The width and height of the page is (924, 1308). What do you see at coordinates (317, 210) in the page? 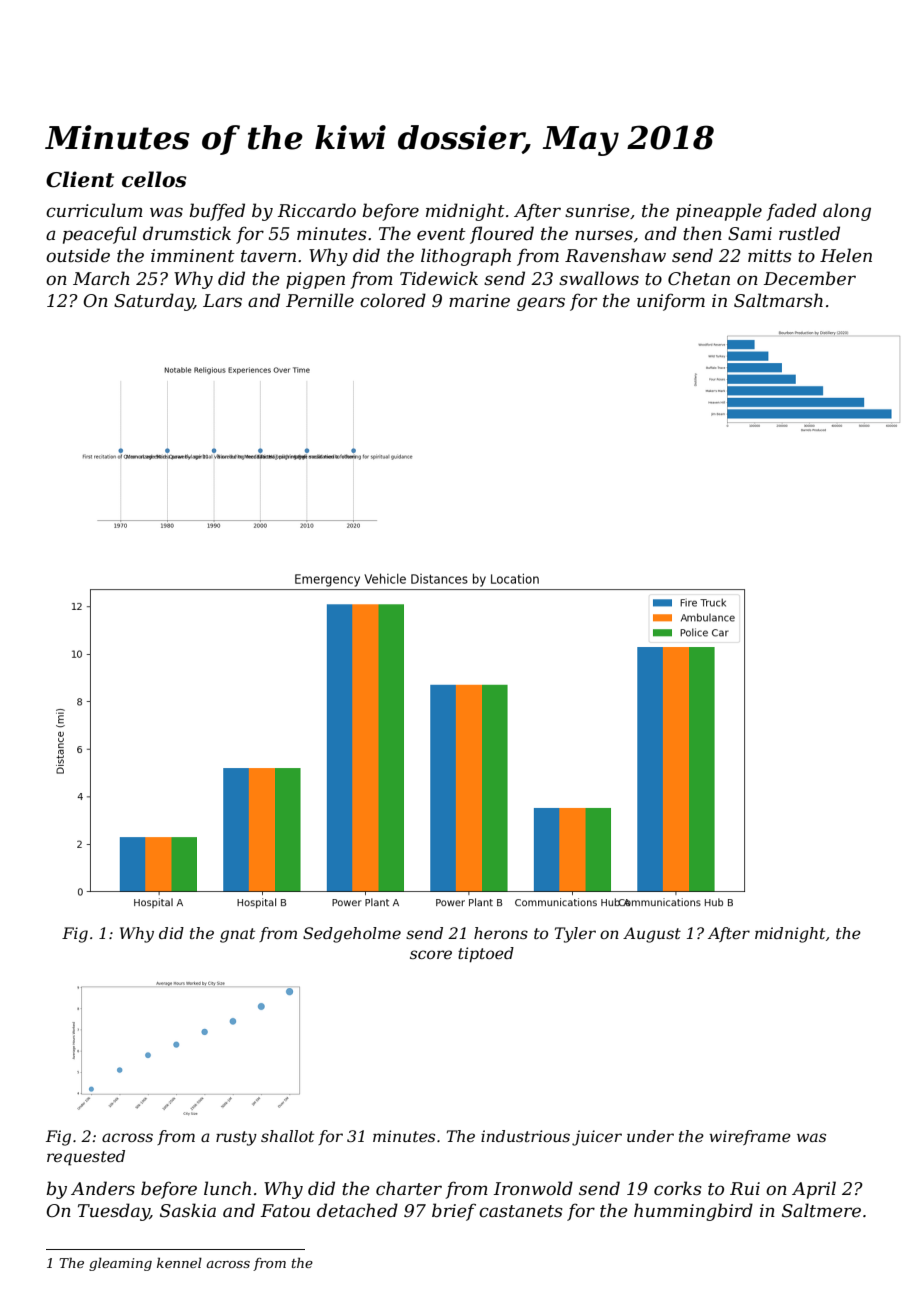
I see `Riccardo` at bounding box center [317, 210].
